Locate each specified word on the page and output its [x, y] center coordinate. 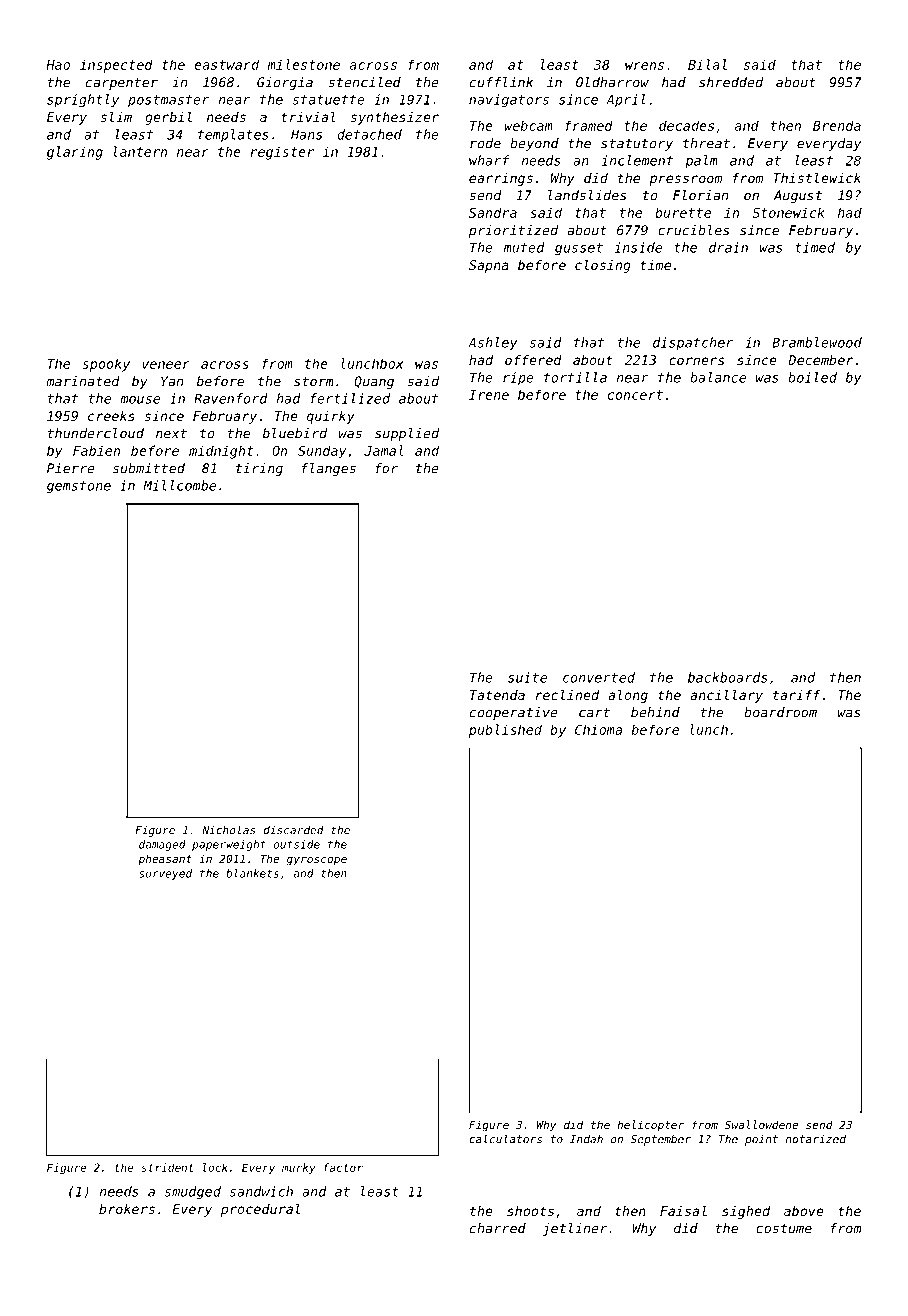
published [505, 731]
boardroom [780, 712]
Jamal [383, 450]
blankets [252, 873]
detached [369, 134]
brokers [127, 1209]
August [798, 196]
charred [498, 1228]
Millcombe [179, 485]
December [820, 360]
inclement [637, 160]
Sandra [493, 212]
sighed [746, 1212]
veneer [166, 365]
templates [233, 135]
